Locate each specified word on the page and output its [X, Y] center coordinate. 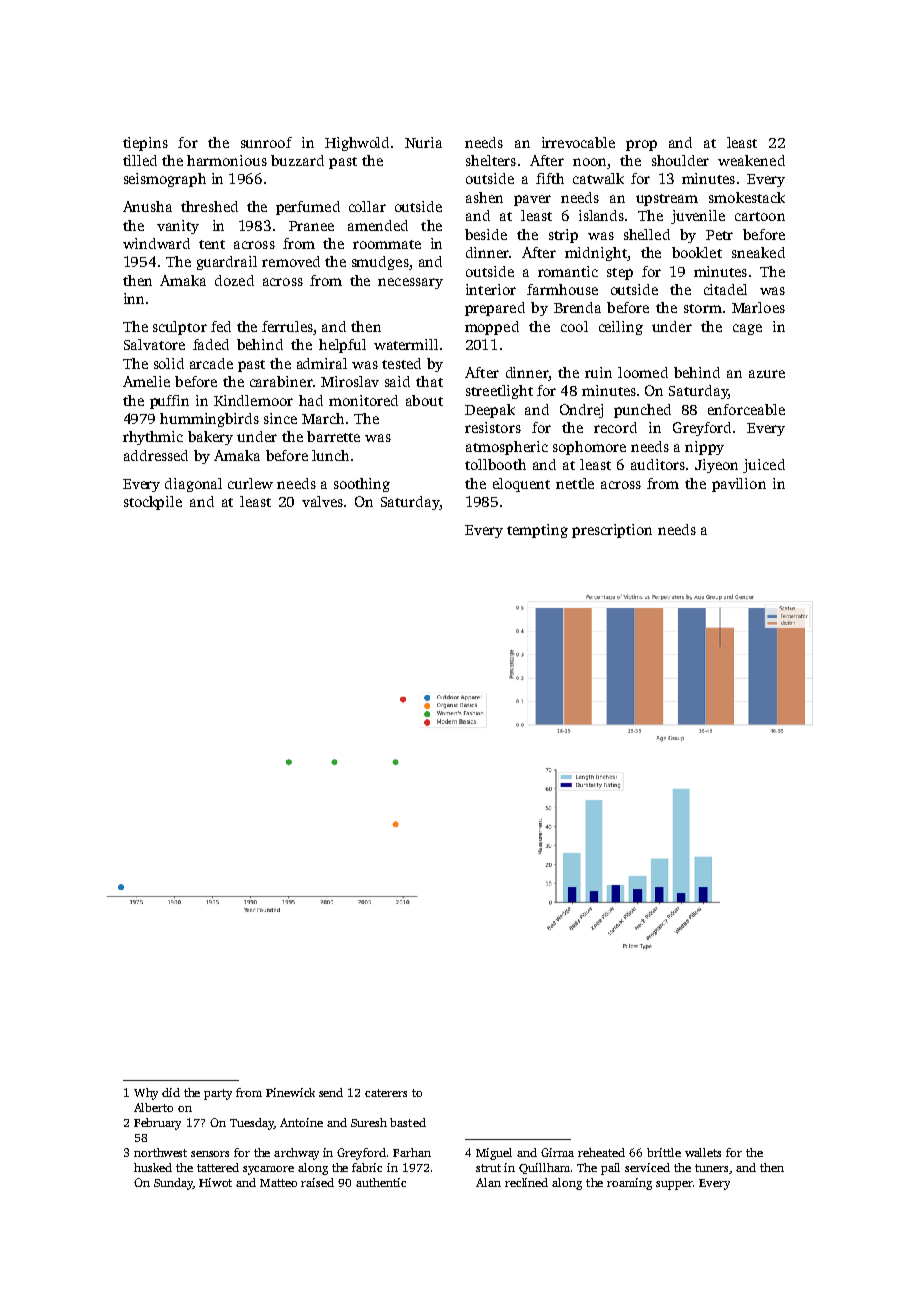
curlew [250, 483]
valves [322, 501]
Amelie [146, 381]
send [331, 1092]
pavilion [739, 485]
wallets [703, 1152]
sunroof [266, 142]
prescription [612, 531]
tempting [537, 531]
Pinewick [290, 1092]
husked [153, 1167]
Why [146, 1094]
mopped [492, 328]
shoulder [680, 160]
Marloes [758, 307]
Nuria [423, 142]
